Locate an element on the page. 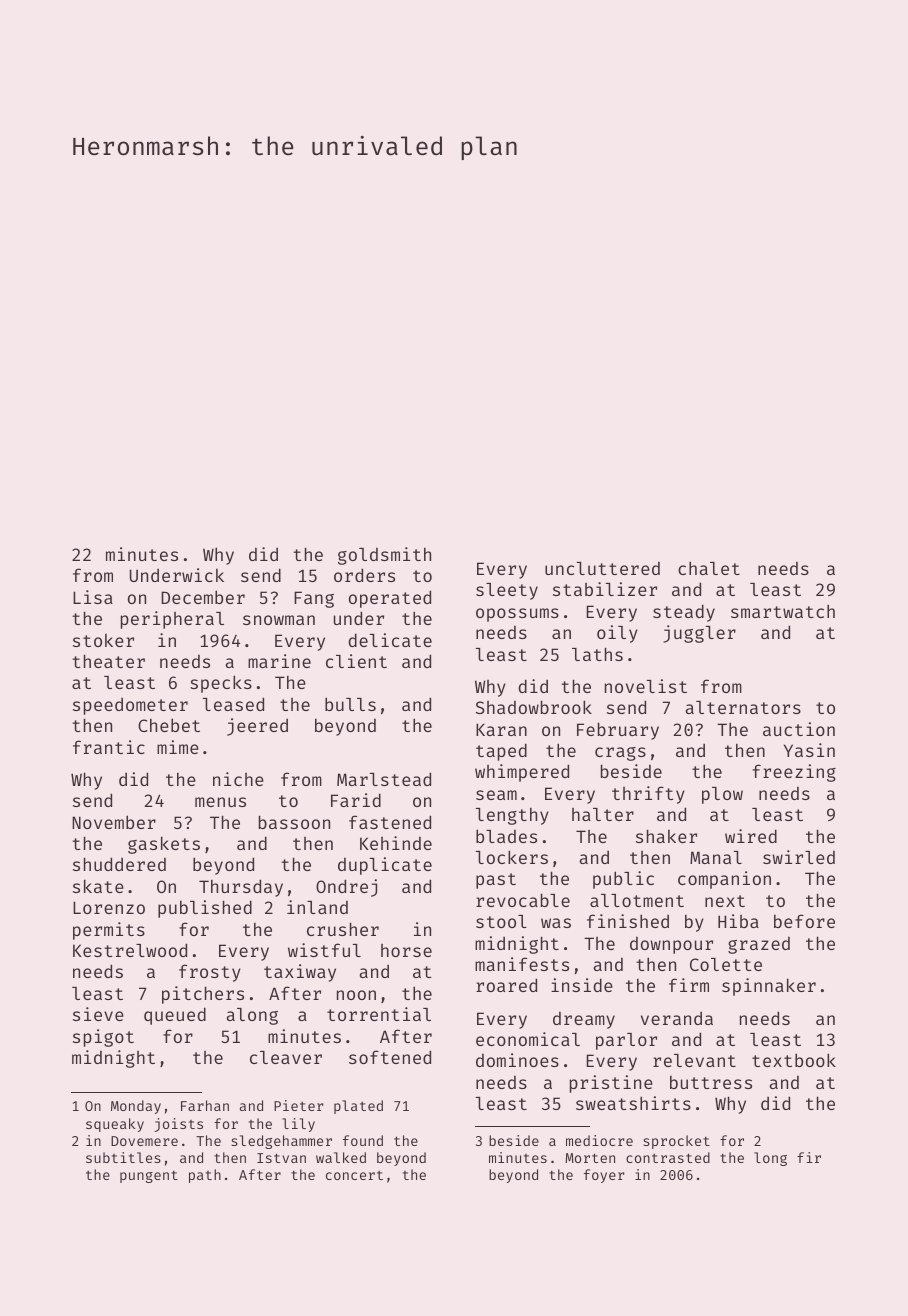 The image size is (908, 1316). skate is located at coordinates (98, 886).
